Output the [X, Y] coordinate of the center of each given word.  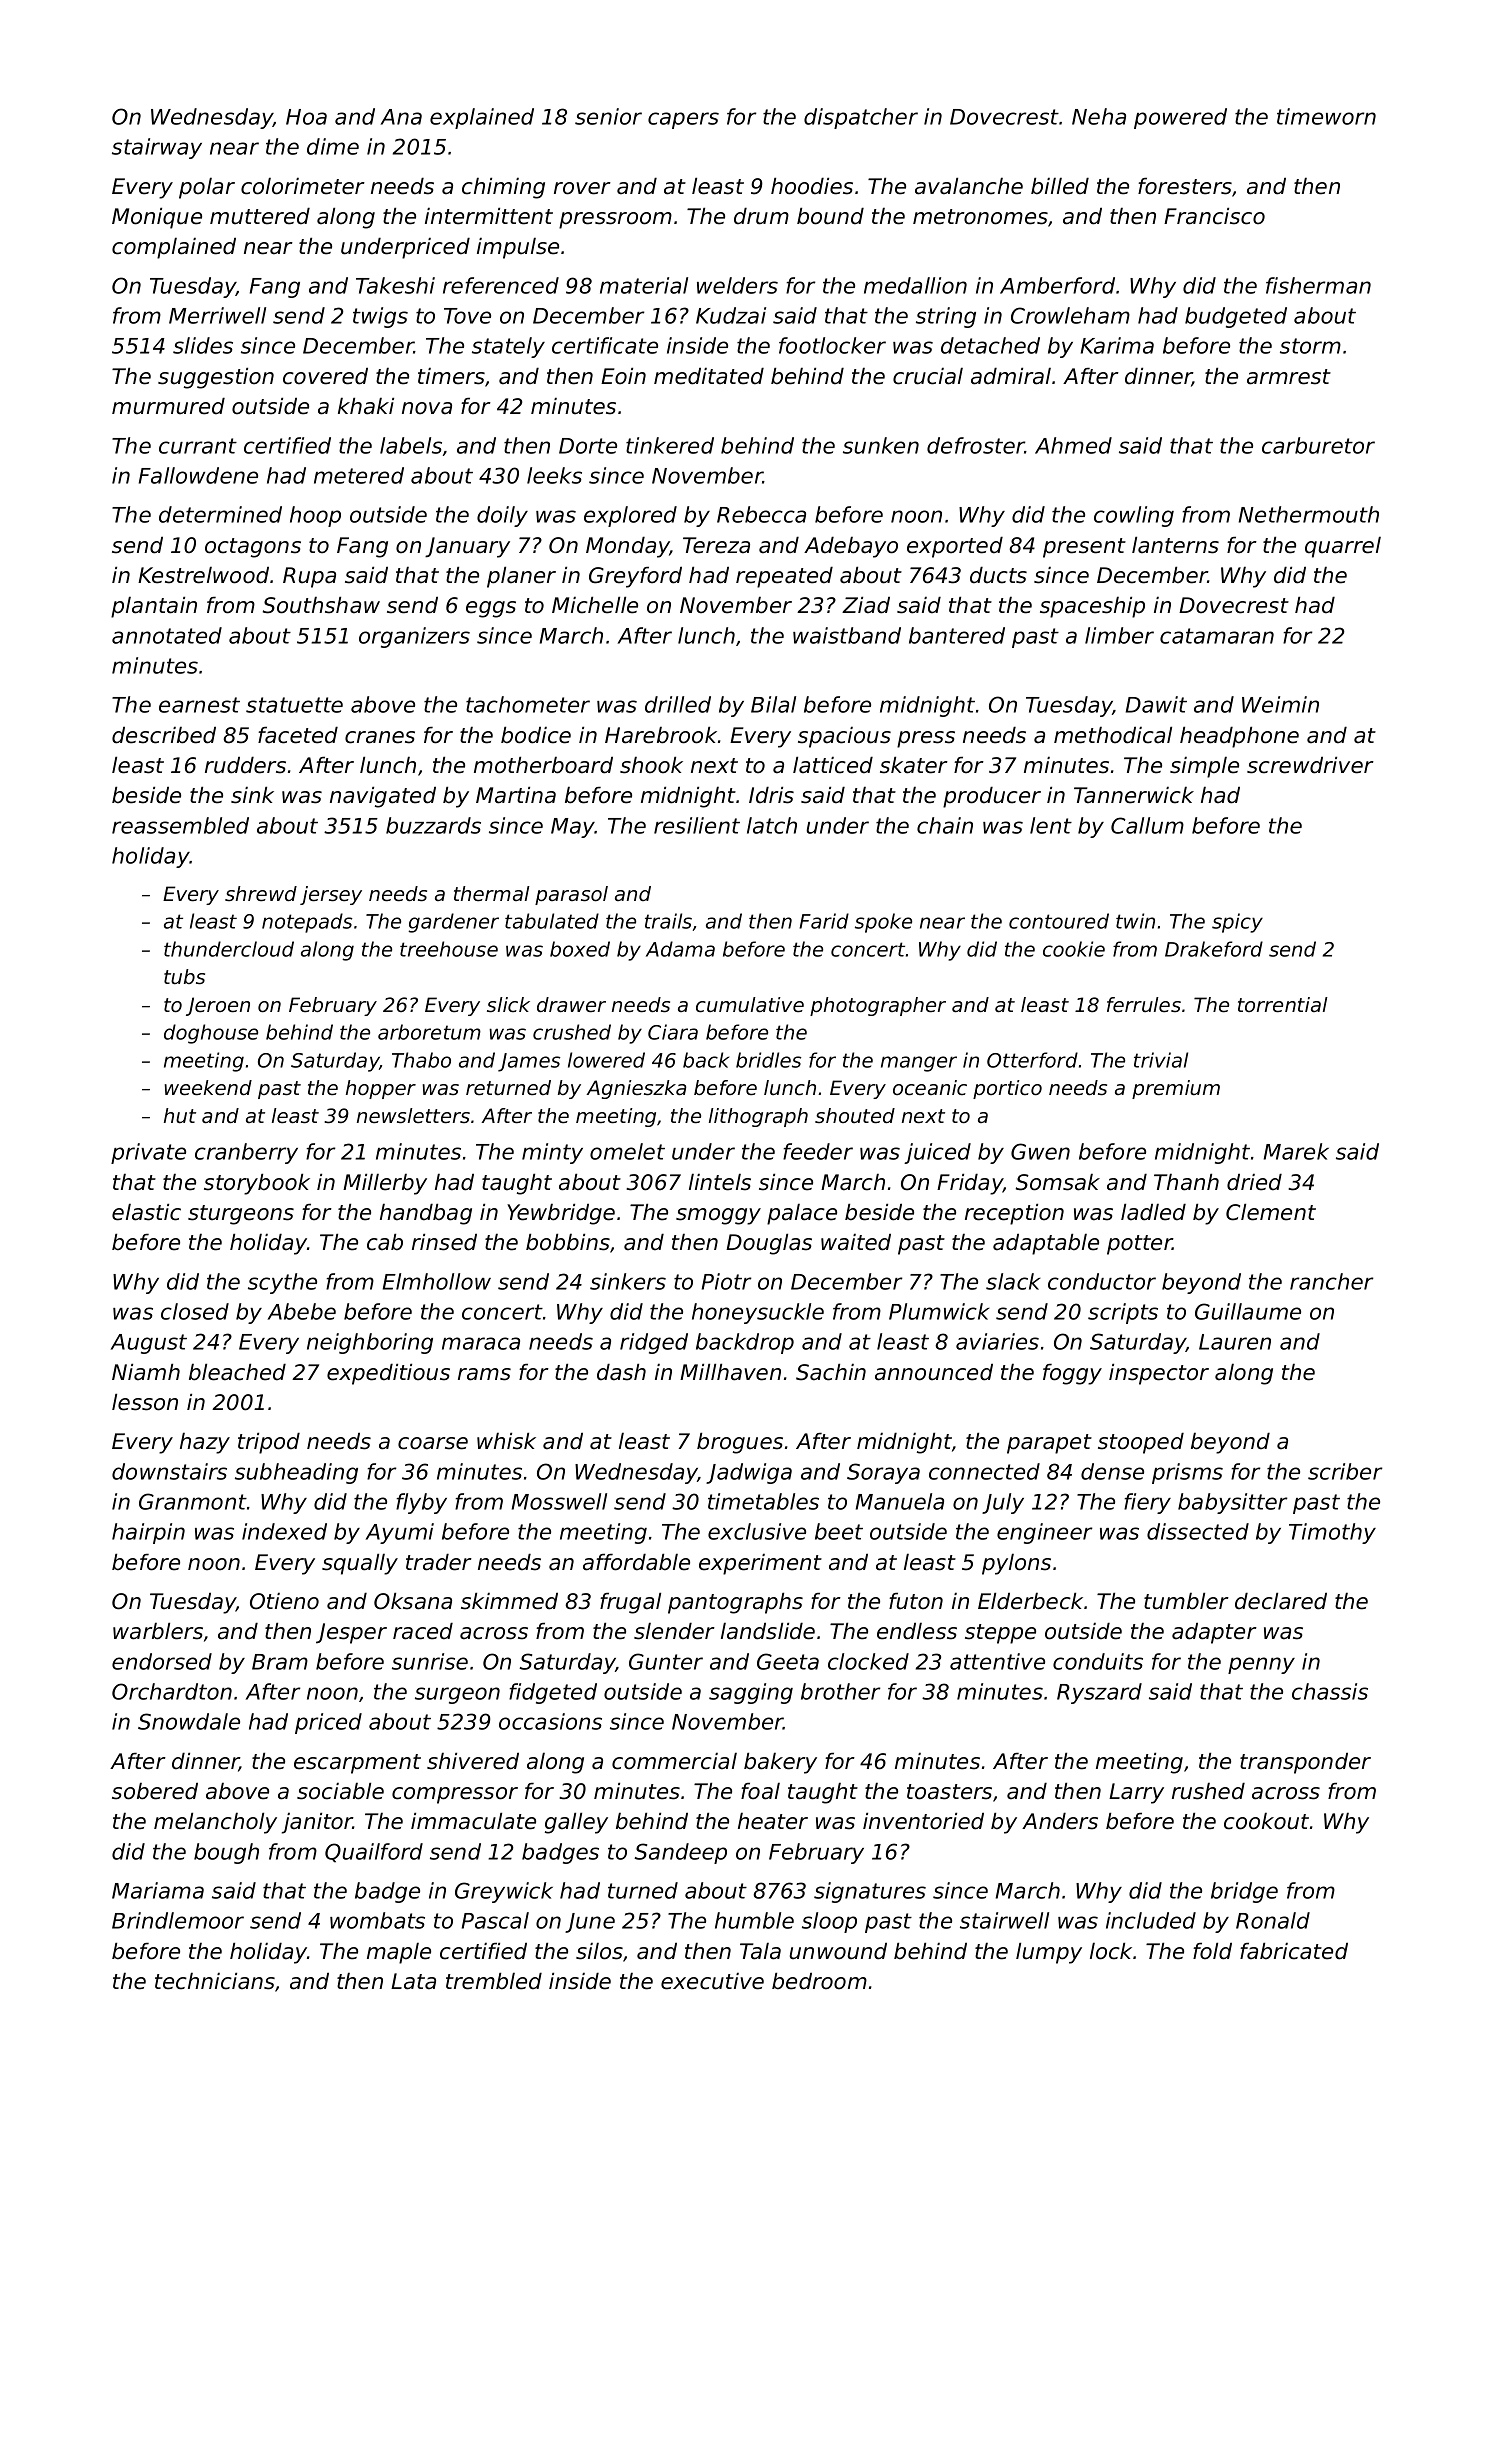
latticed [833, 765]
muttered [260, 216]
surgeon [457, 1695]
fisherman [1318, 285]
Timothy [1332, 1533]
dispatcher [861, 118]
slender [674, 1631]
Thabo [421, 1060]
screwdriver [1310, 765]
